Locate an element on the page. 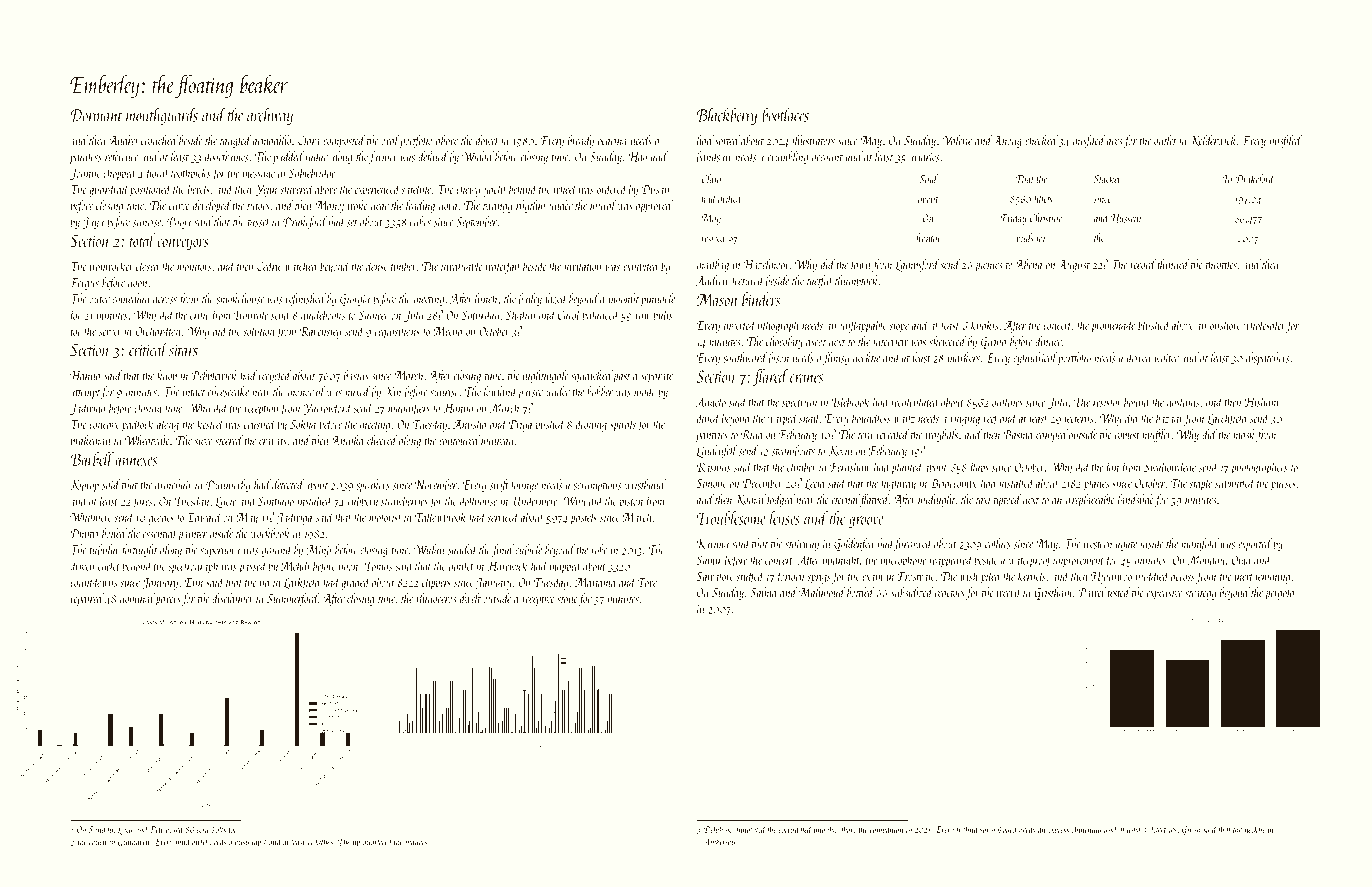 The height and width of the page is (887, 1372). lathes is located at coordinates (324, 842).
